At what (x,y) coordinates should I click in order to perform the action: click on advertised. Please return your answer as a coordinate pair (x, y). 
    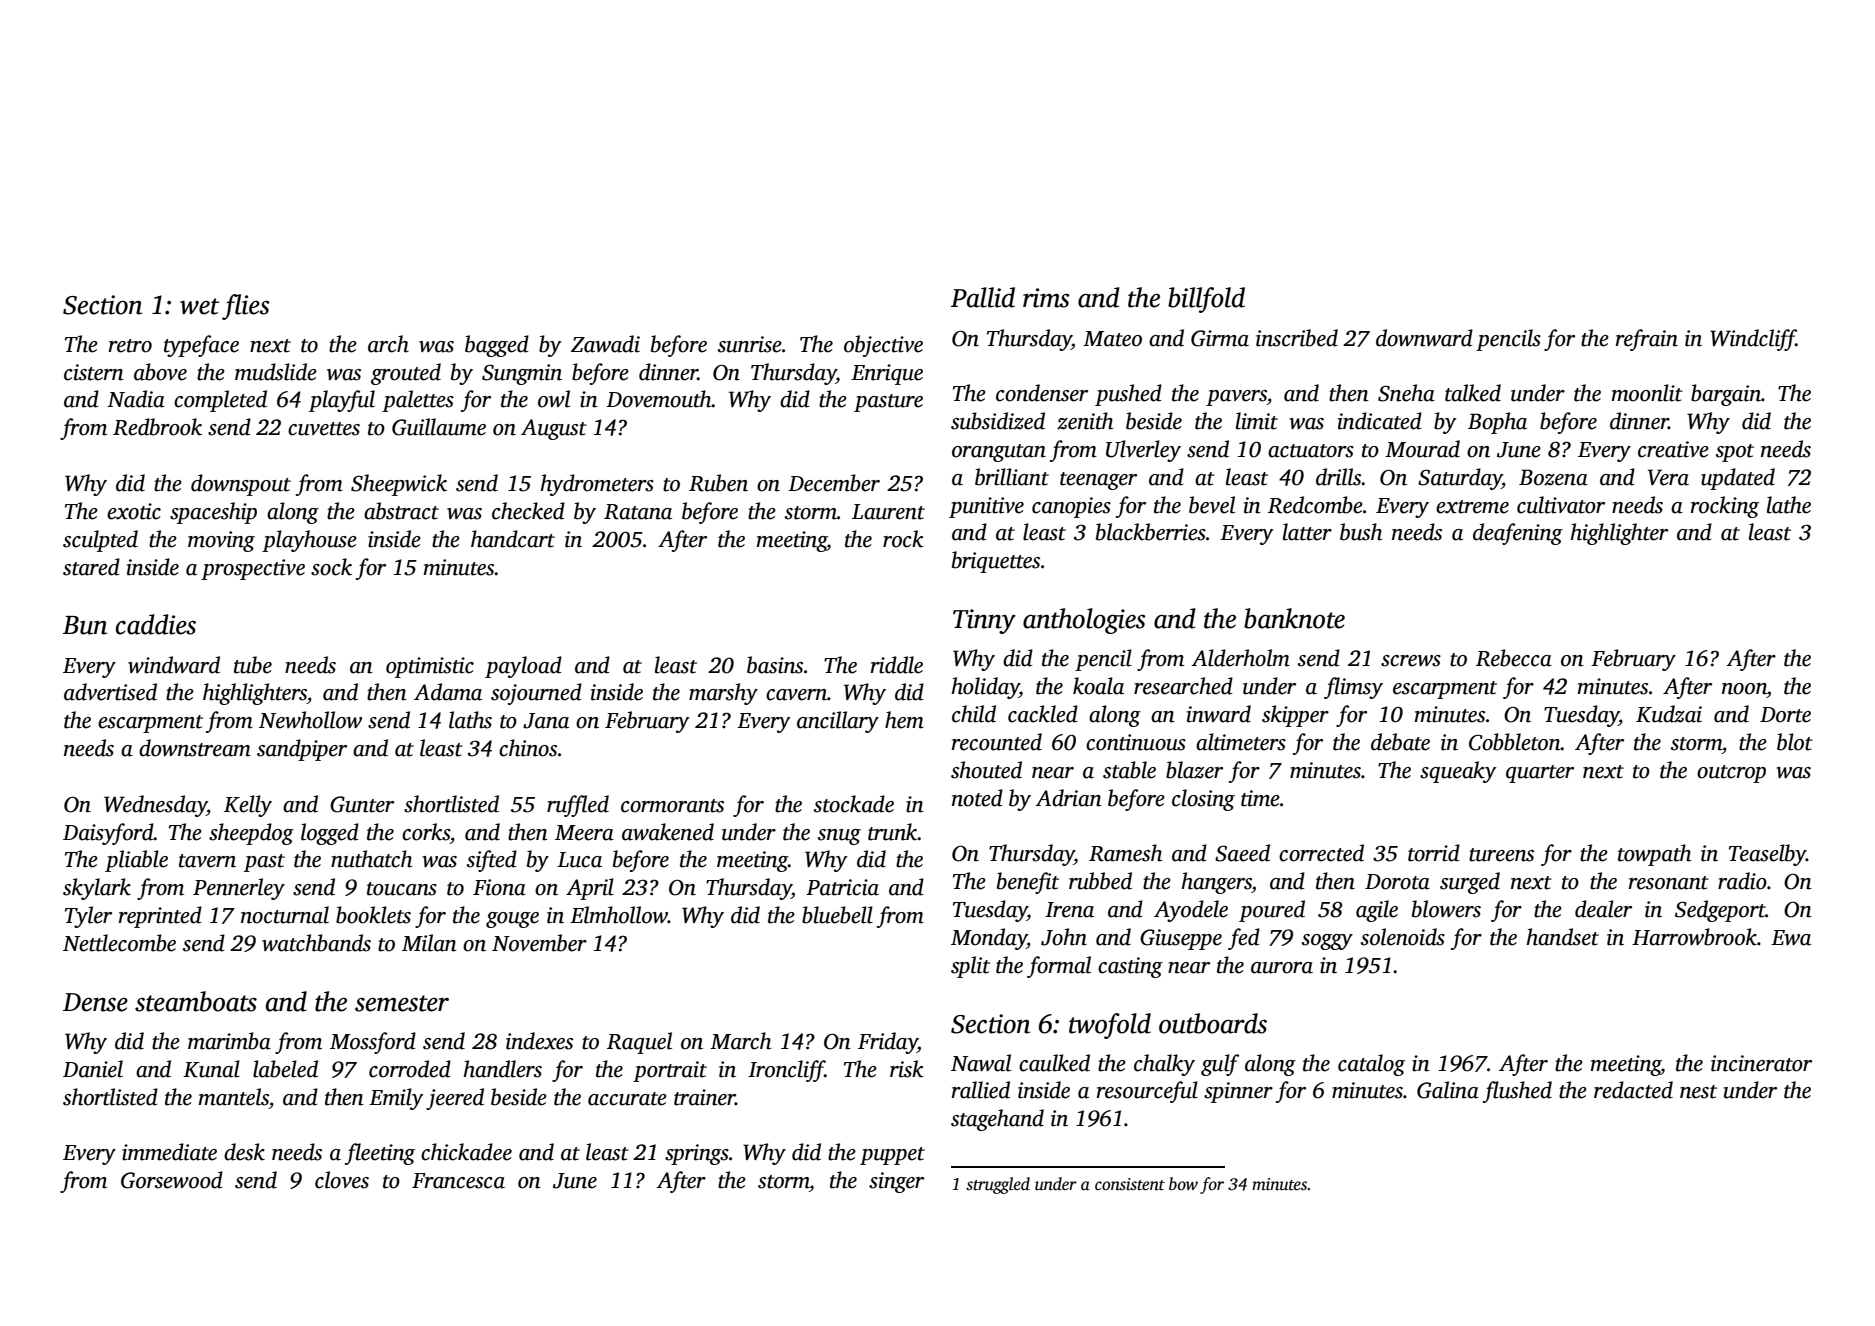
    Looking at the image, I should click on (110, 692).
